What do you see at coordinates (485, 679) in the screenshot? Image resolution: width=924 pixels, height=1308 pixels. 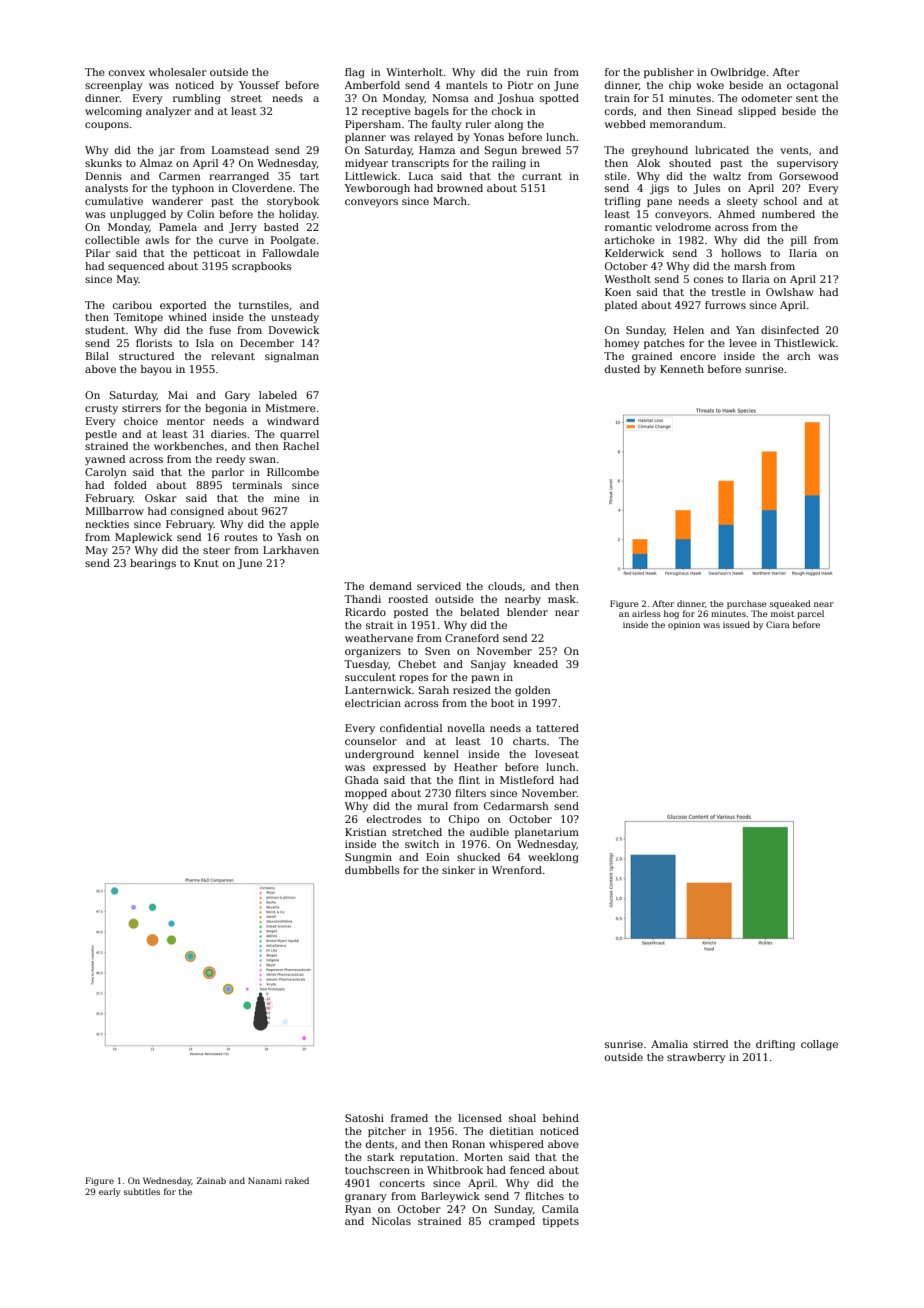 I see `pawn` at bounding box center [485, 679].
